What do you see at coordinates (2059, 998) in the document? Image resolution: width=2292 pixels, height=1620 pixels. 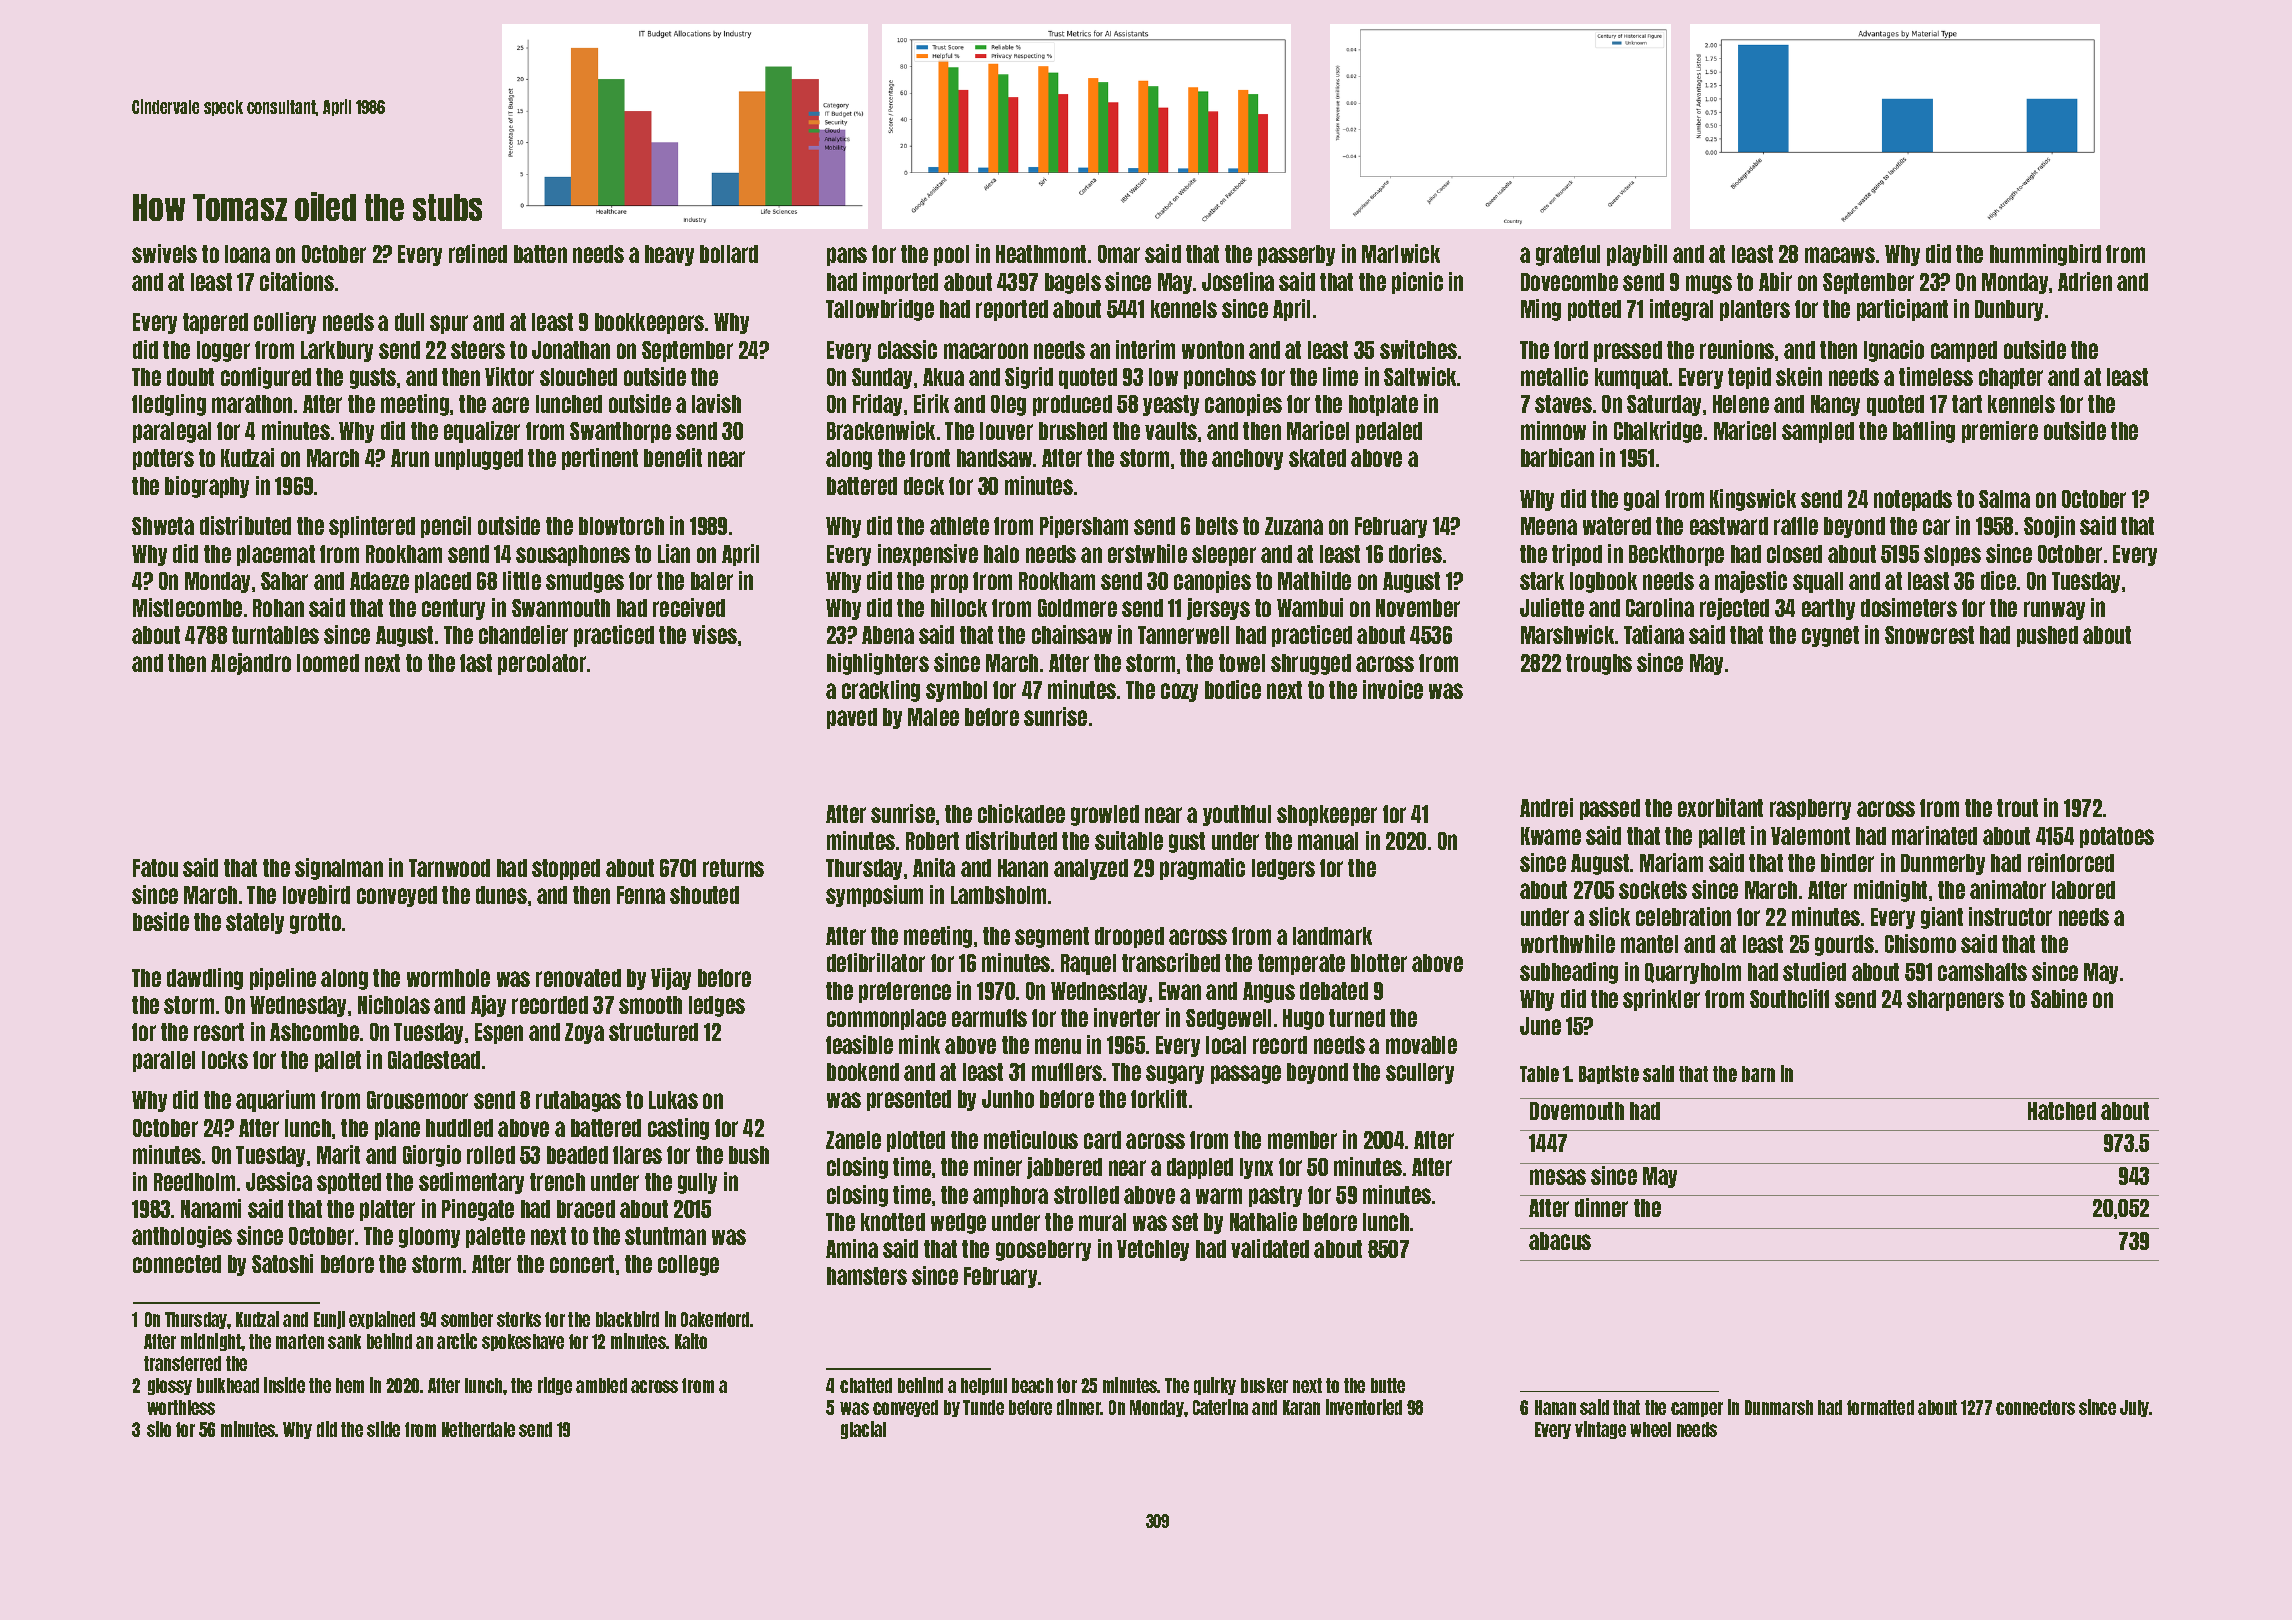 I see `Sabine` at bounding box center [2059, 998].
